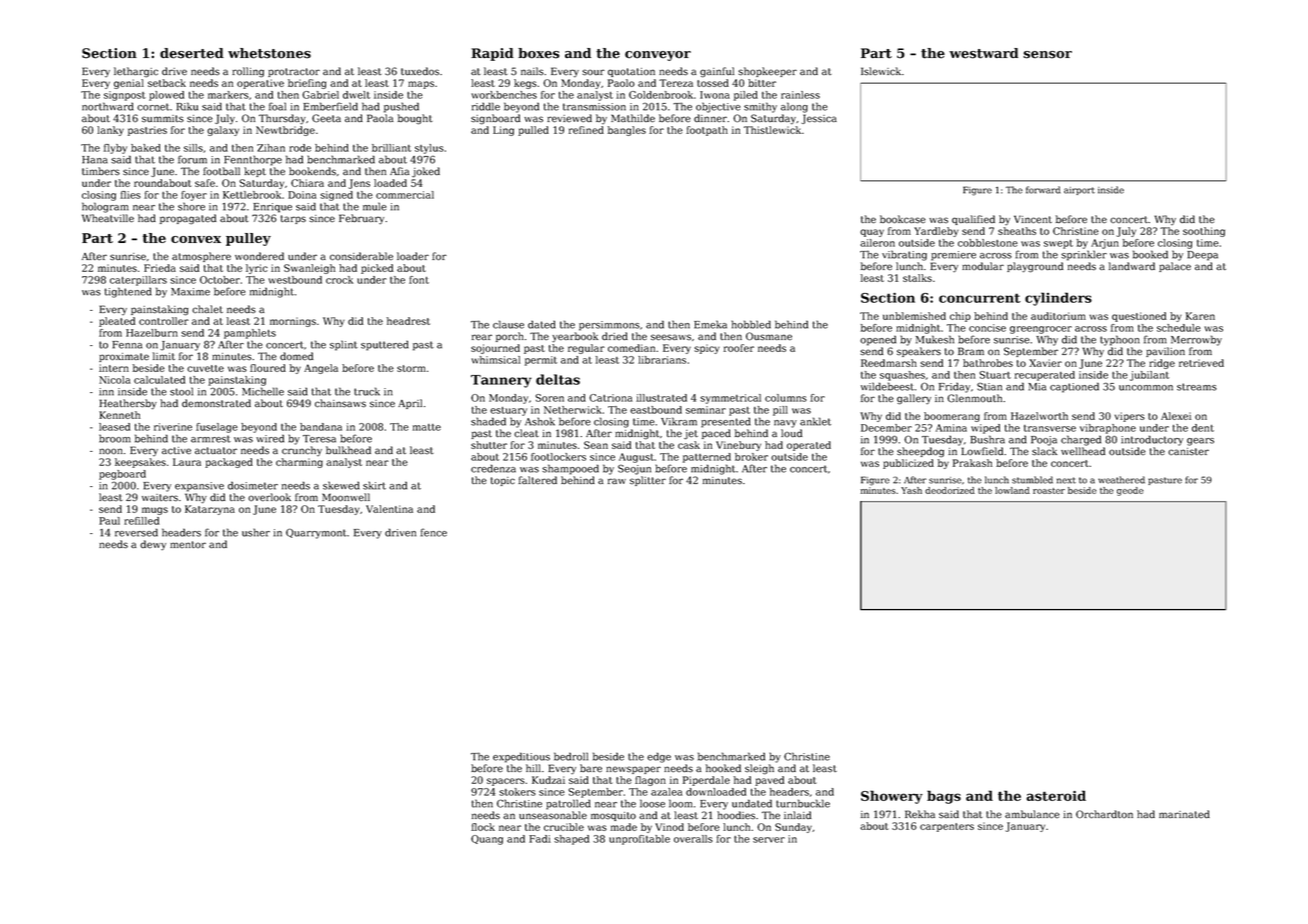 This screenshot has width=1308, height=924. What do you see at coordinates (487, 840) in the screenshot?
I see `Quang` at bounding box center [487, 840].
